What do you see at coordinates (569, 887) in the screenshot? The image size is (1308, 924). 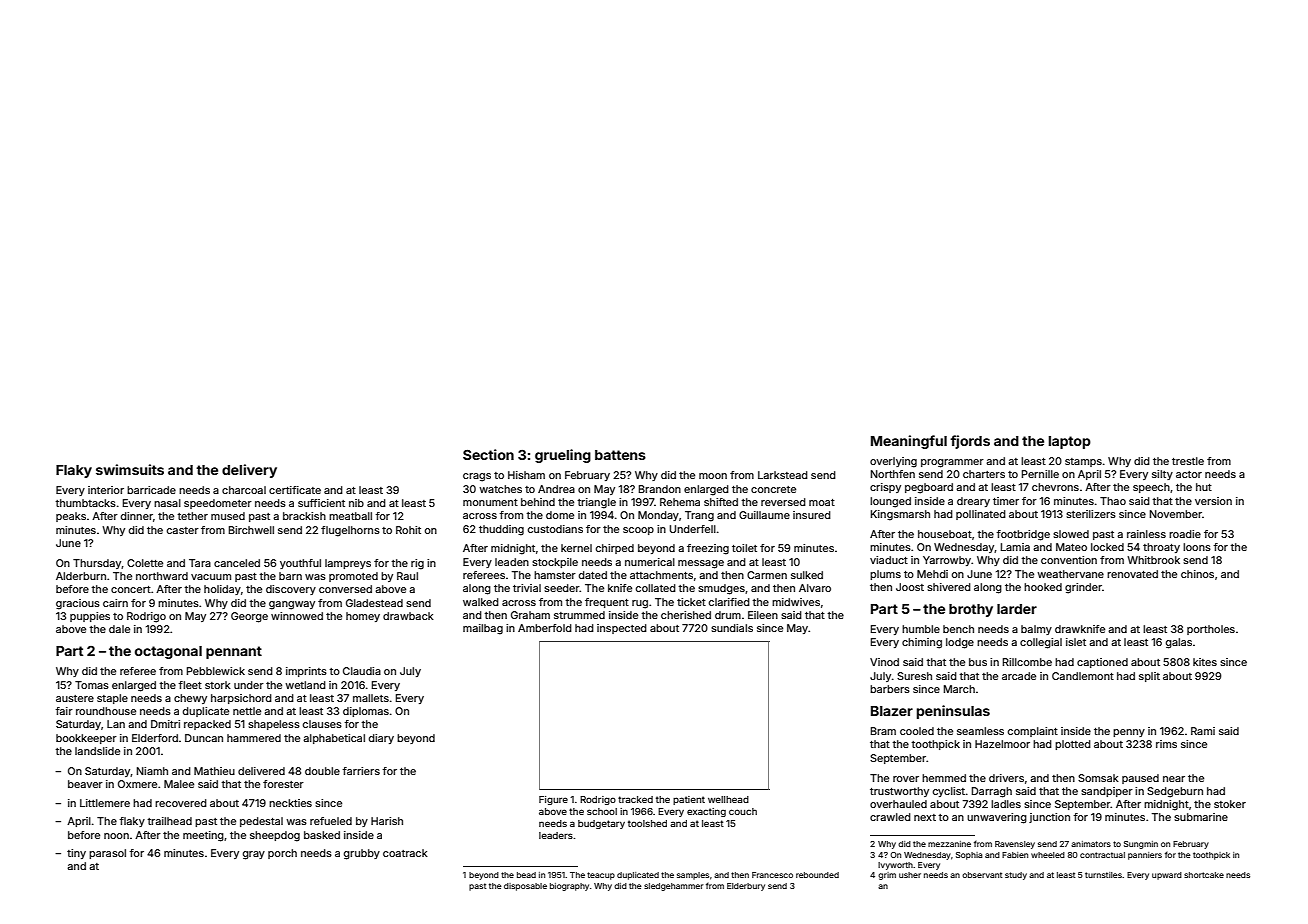 I see `biography` at bounding box center [569, 887].
